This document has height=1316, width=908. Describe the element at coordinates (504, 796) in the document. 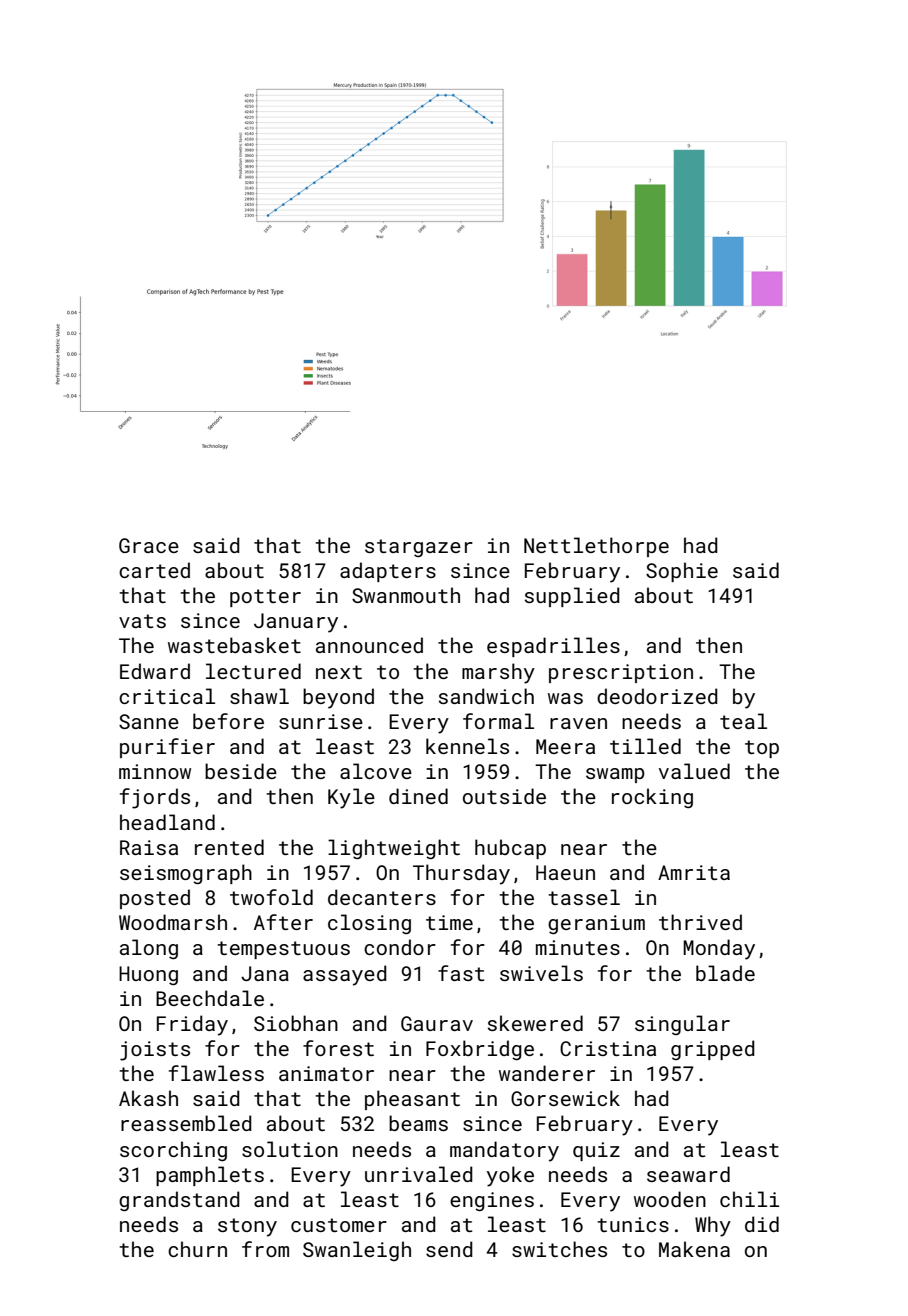

I see `outside` at that location.
